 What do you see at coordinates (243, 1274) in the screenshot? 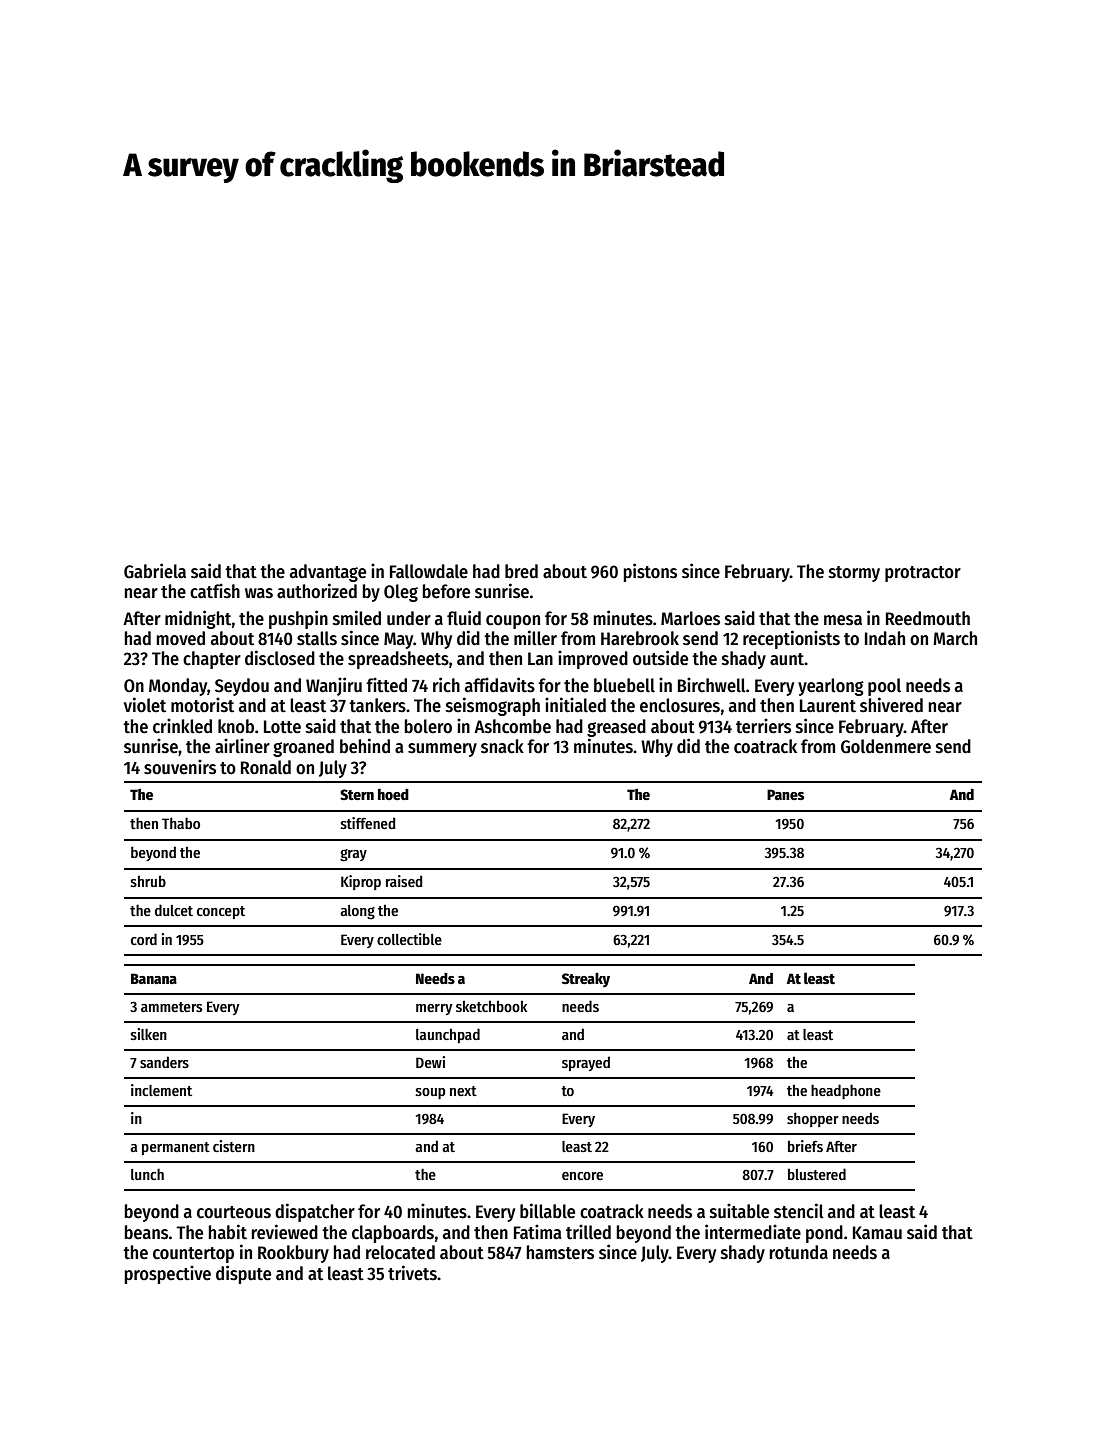
I see `dispute` at bounding box center [243, 1274].
